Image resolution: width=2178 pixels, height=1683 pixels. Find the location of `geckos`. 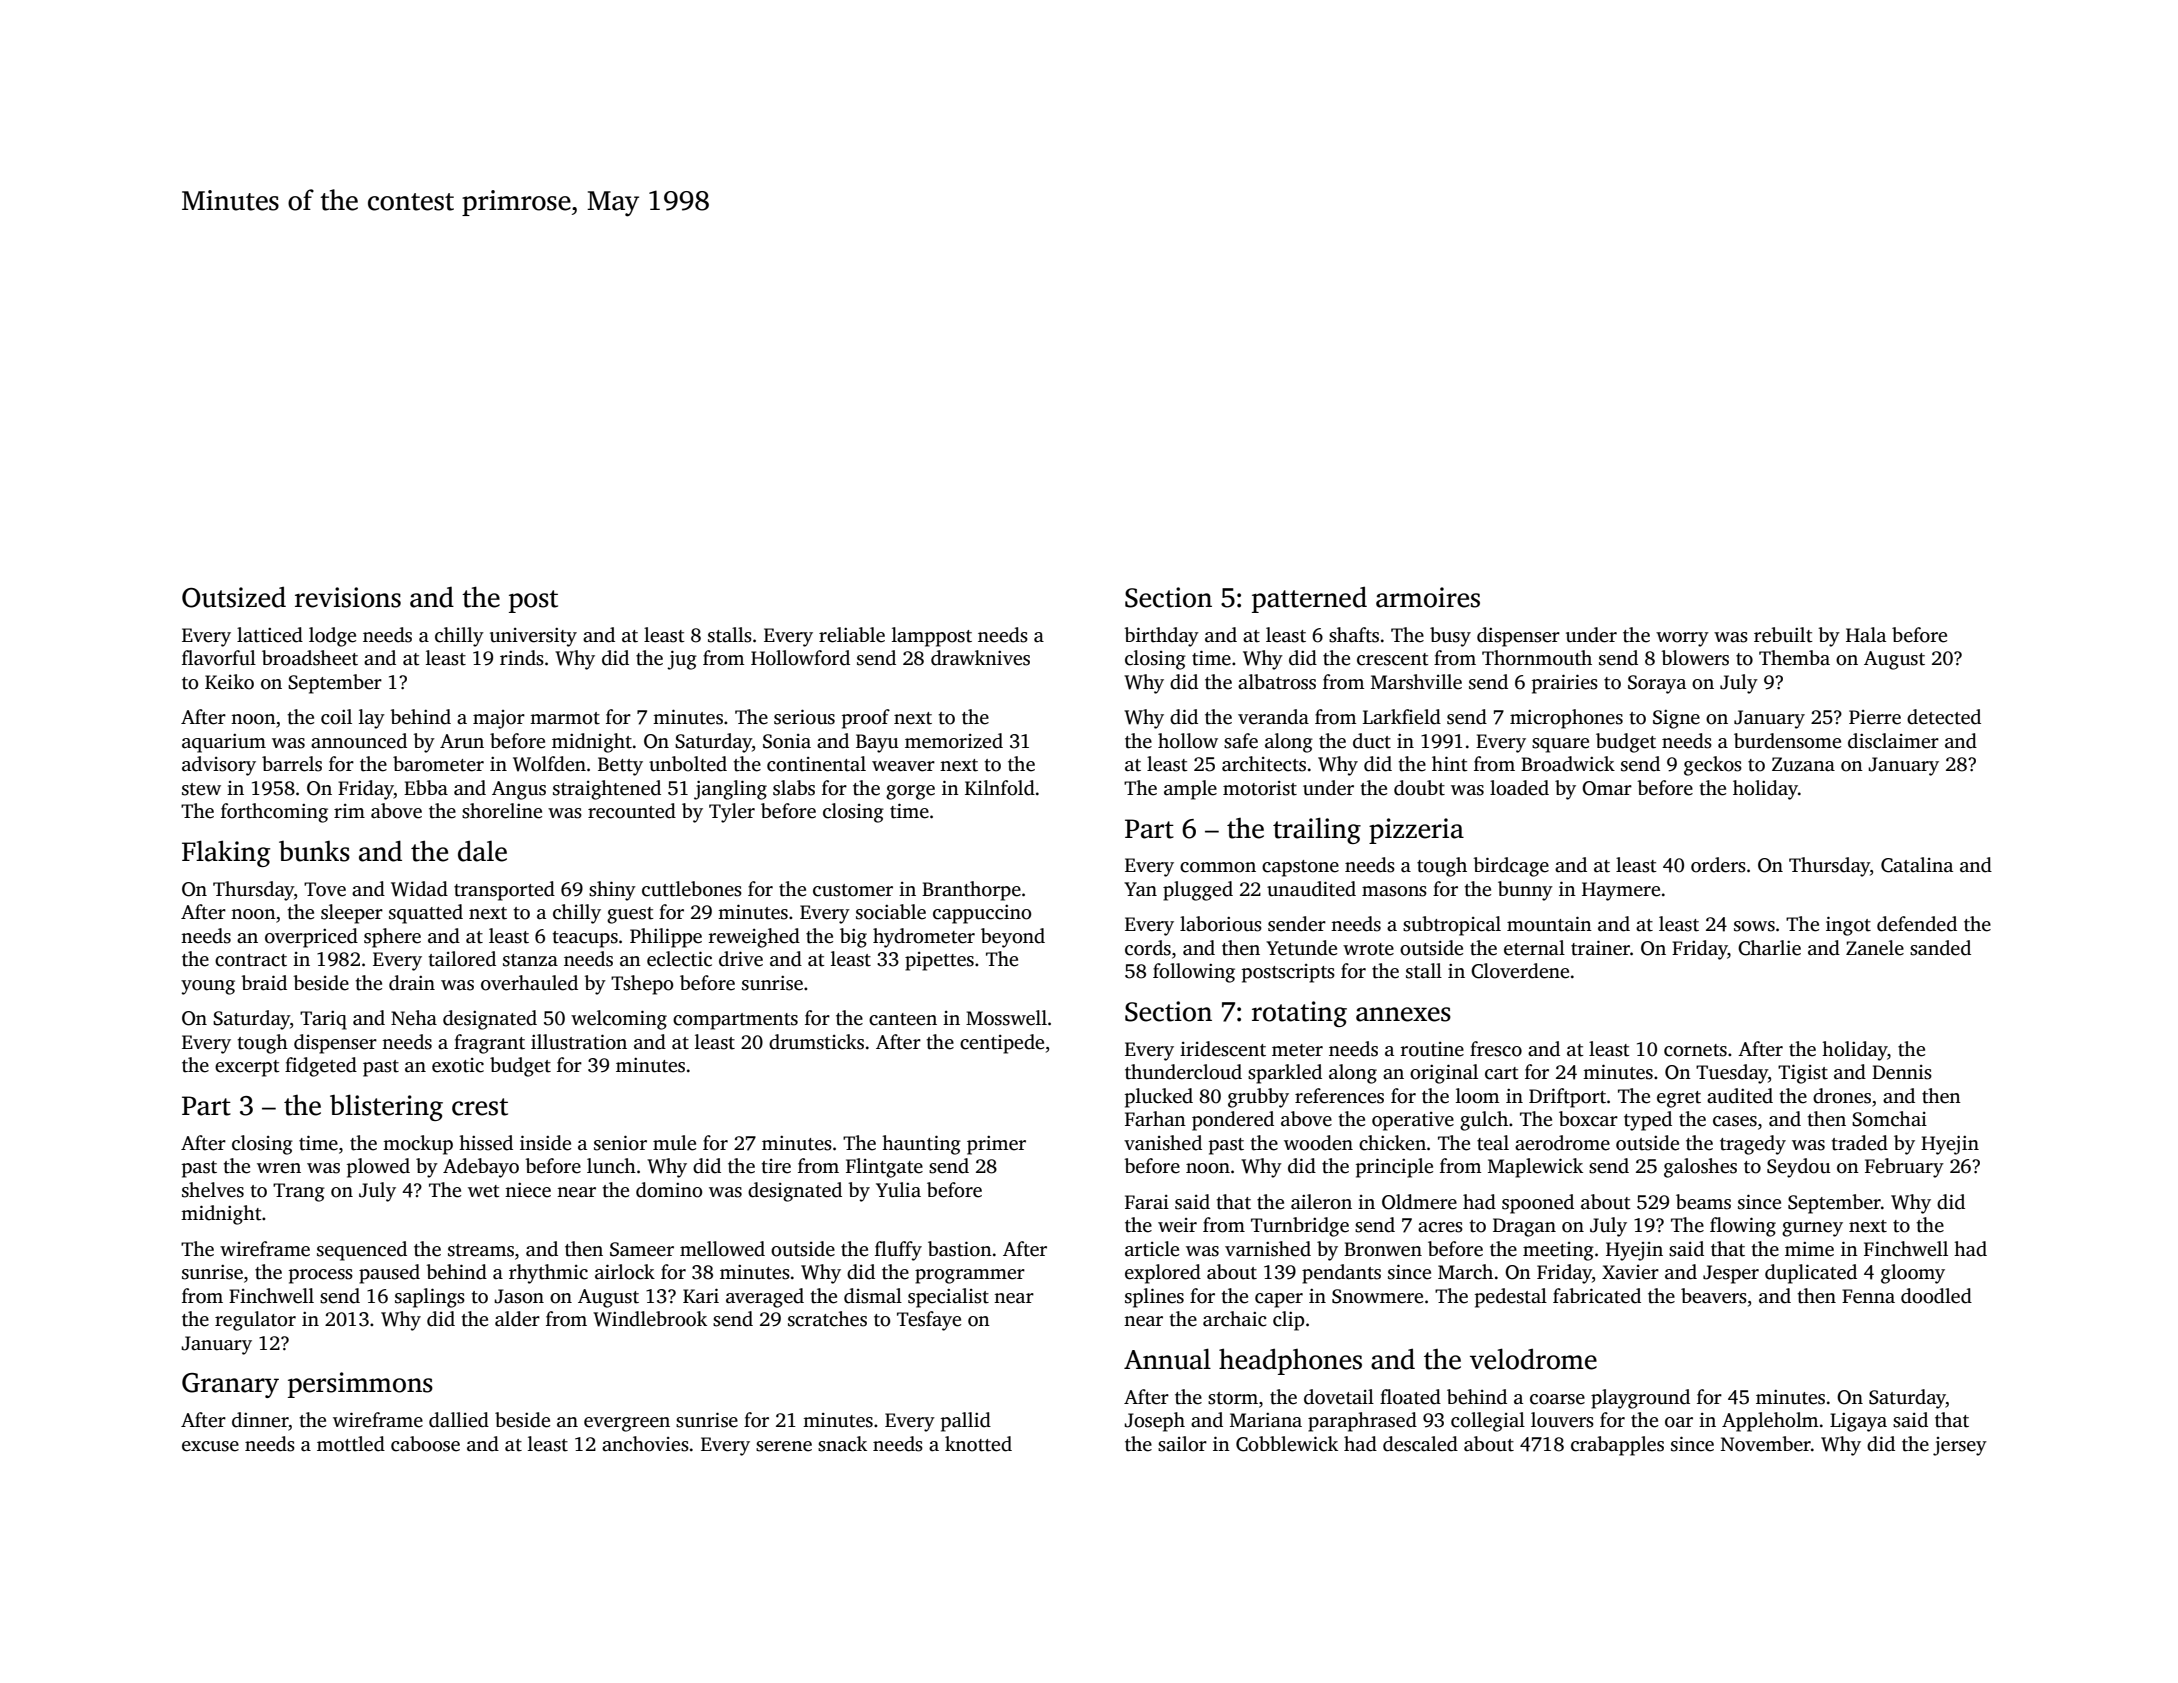

geckos is located at coordinates (1713, 766).
